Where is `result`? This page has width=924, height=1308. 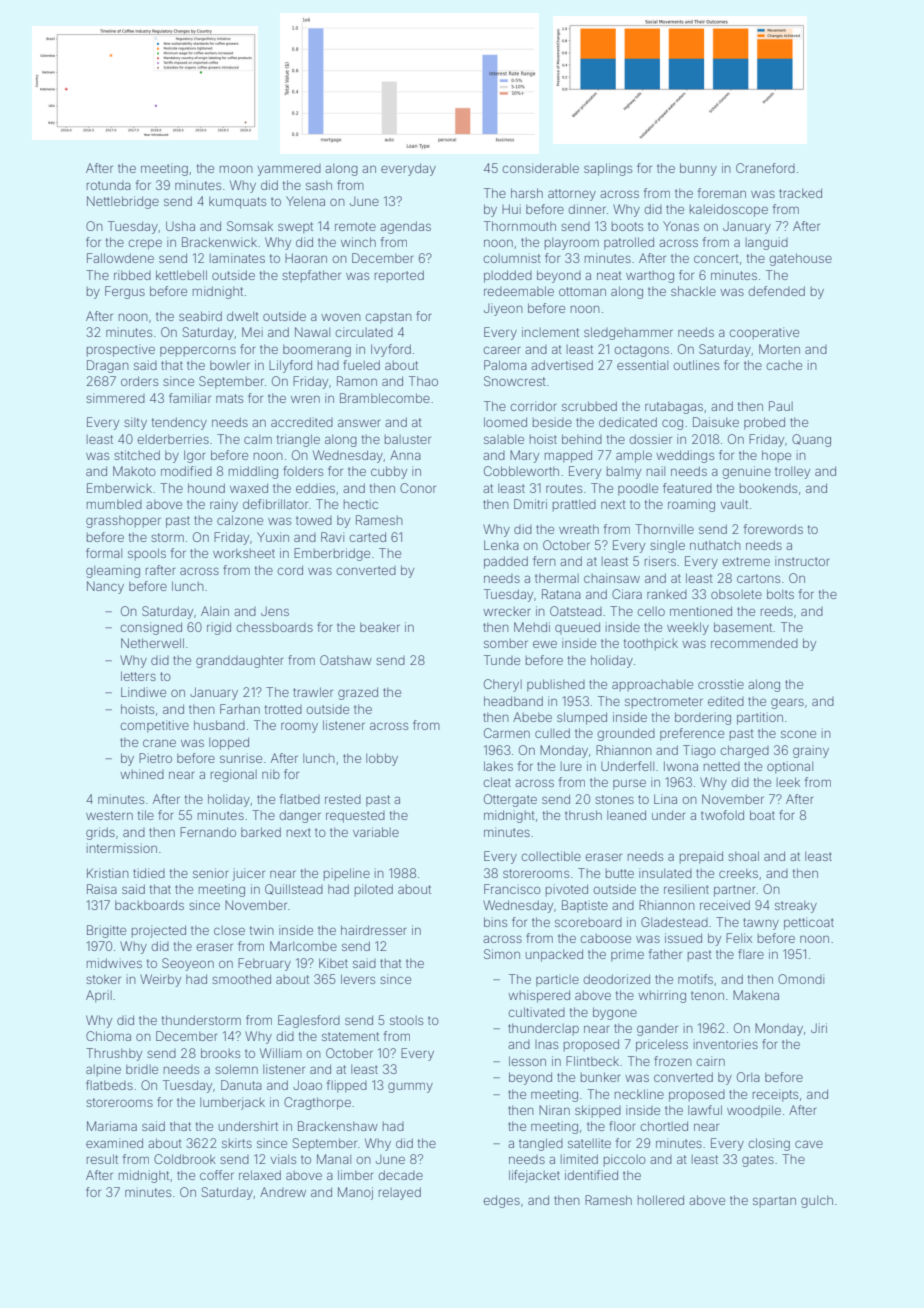
result is located at coordinates (102, 1159).
